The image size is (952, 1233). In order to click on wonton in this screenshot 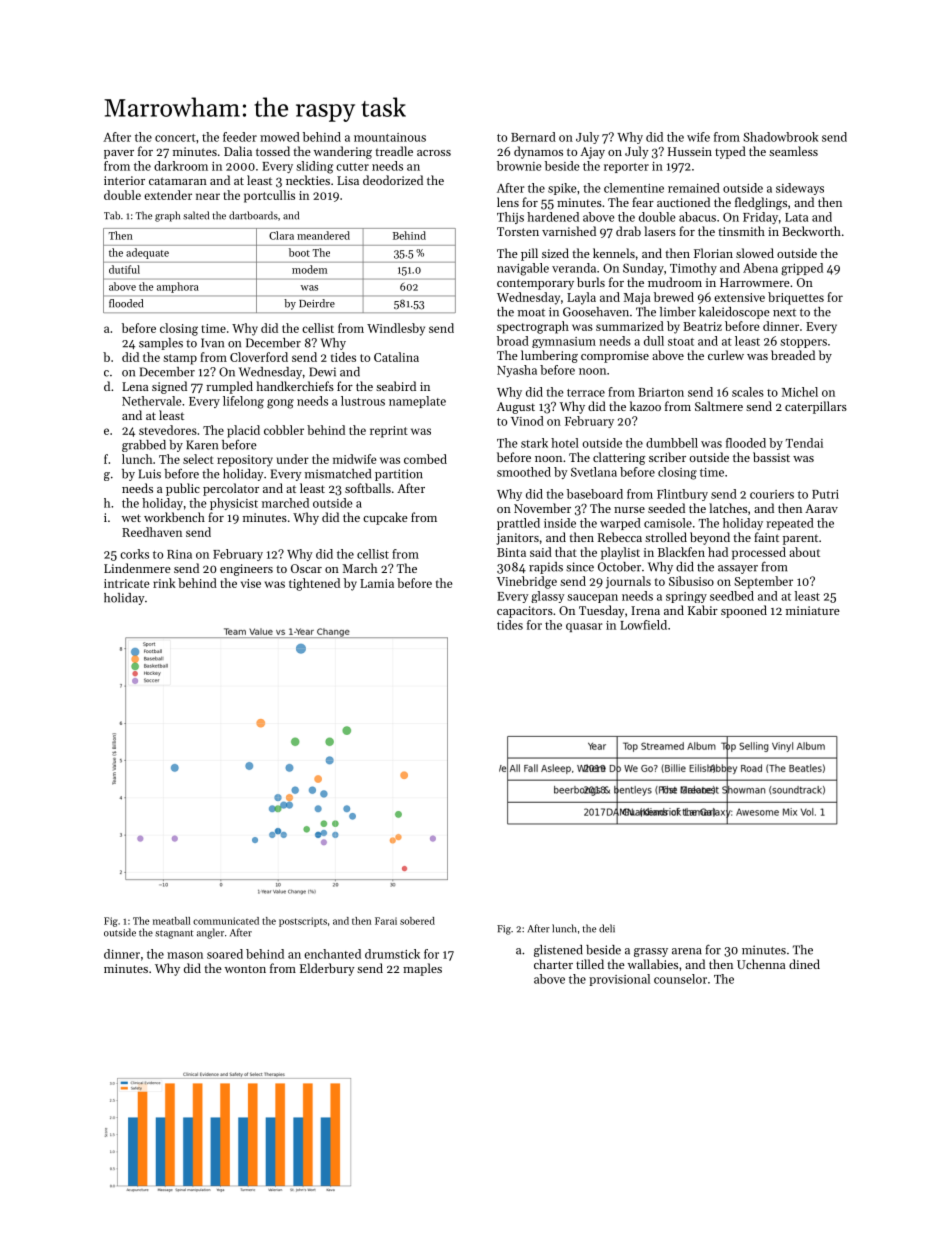, I will do `click(245, 969)`.
